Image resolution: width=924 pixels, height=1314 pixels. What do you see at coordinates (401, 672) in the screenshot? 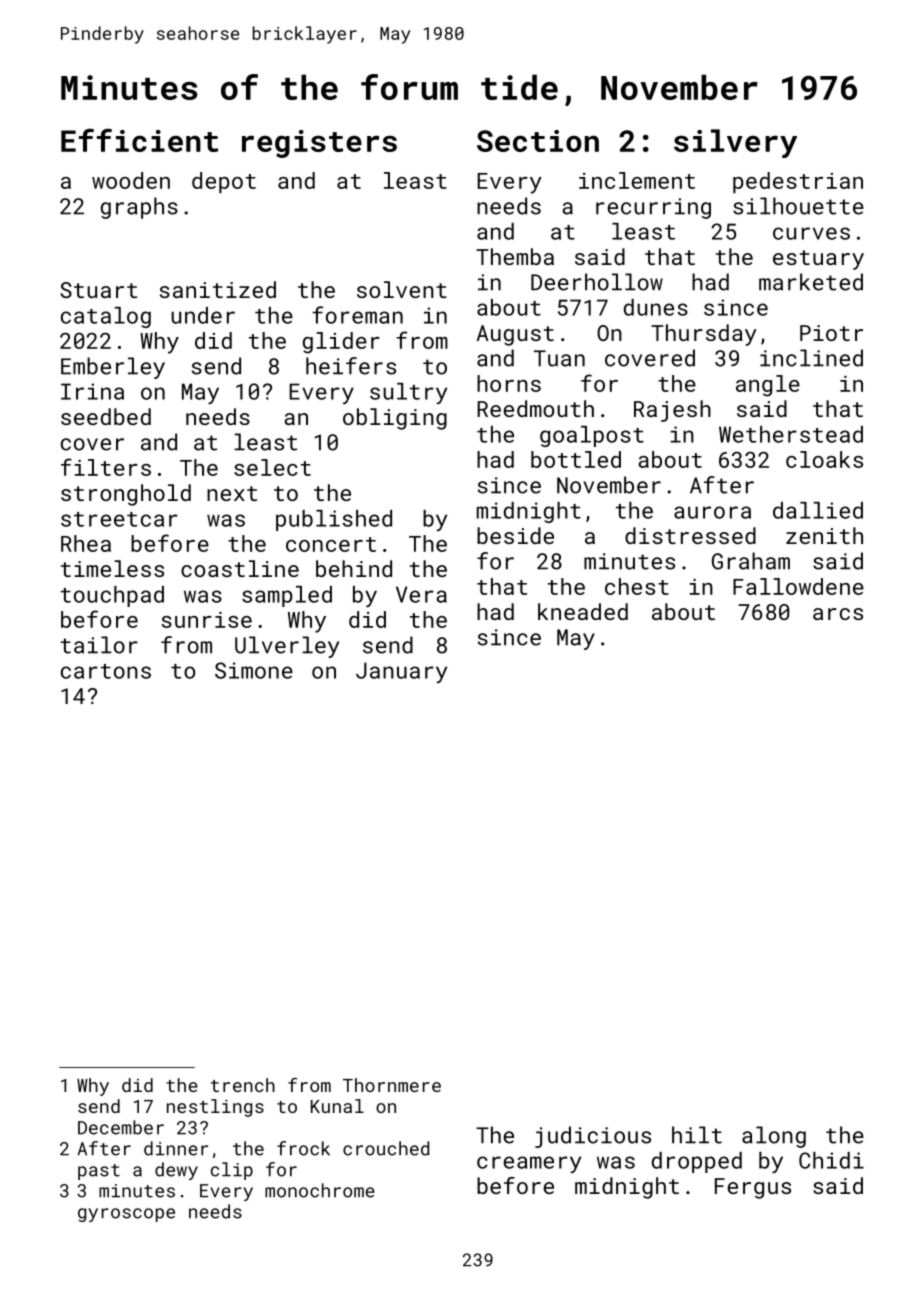
I see `January` at bounding box center [401, 672].
